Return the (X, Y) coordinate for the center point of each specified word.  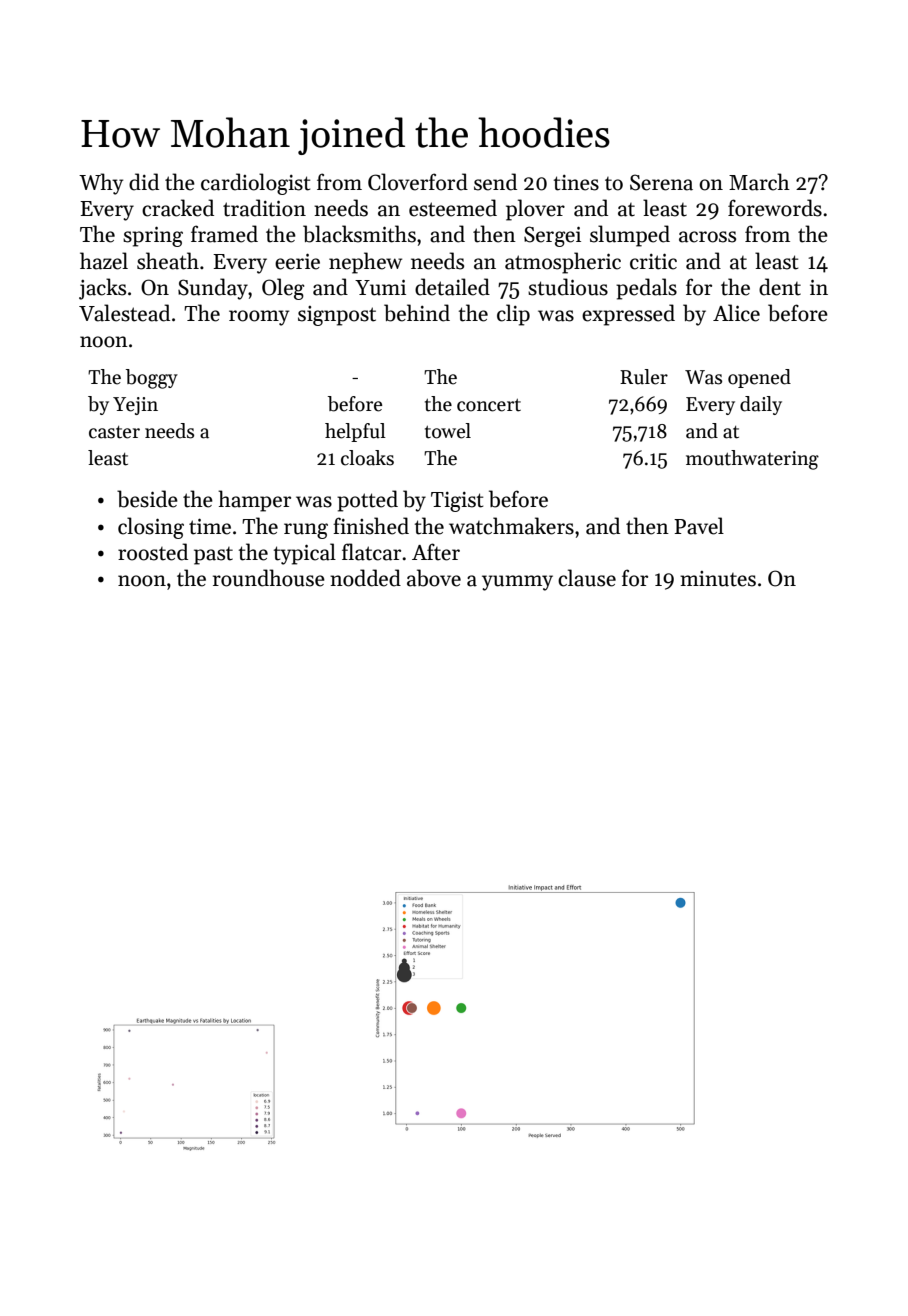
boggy (152, 379)
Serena (661, 182)
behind (417, 313)
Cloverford (418, 182)
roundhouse (269, 578)
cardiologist (255, 184)
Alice (736, 313)
